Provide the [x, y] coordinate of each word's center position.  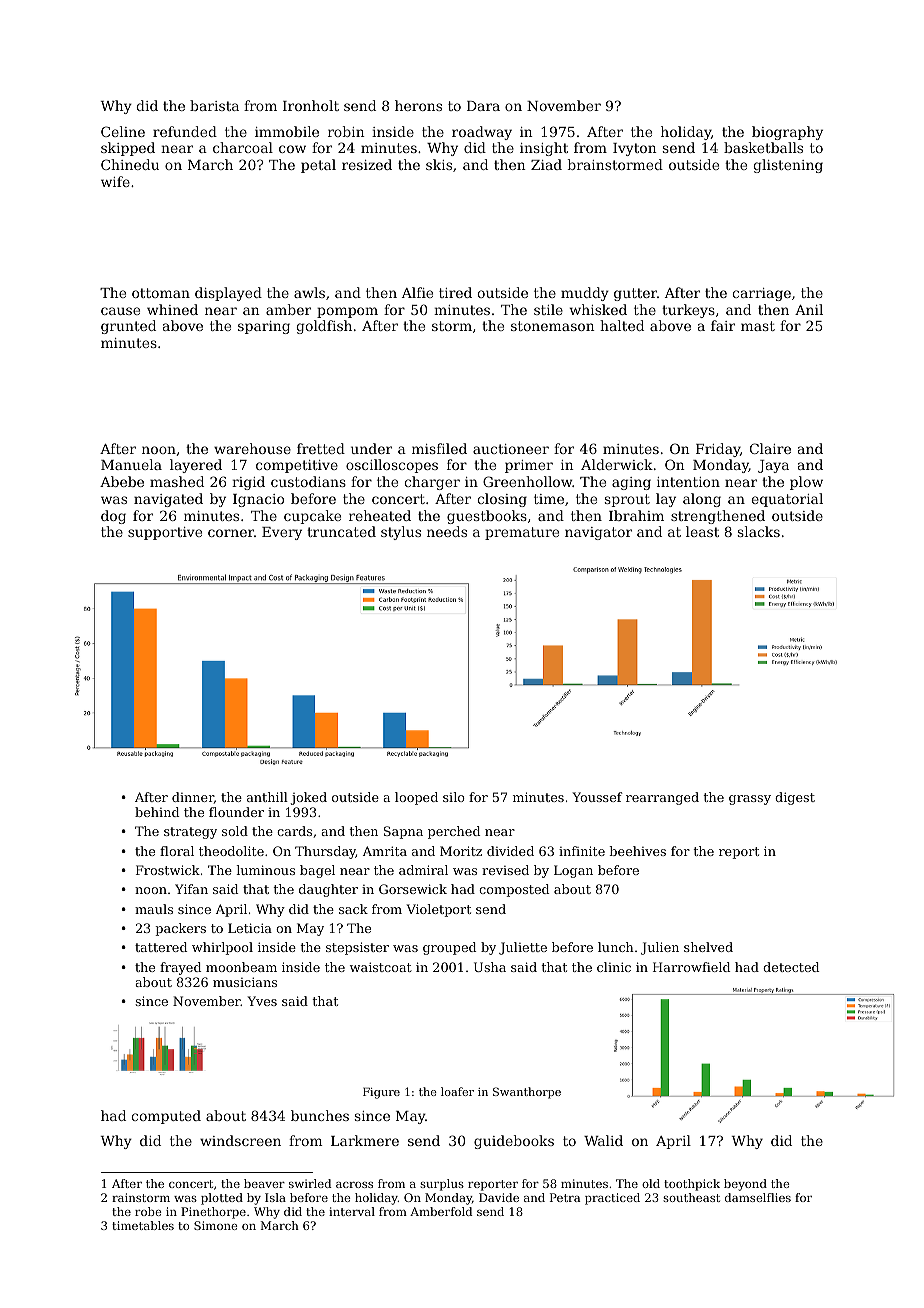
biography [787, 133]
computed [166, 1117]
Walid [603, 1140]
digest [795, 798]
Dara [483, 106]
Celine [123, 131]
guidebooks [514, 1142]
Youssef [597, 797]
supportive [165, 533]
